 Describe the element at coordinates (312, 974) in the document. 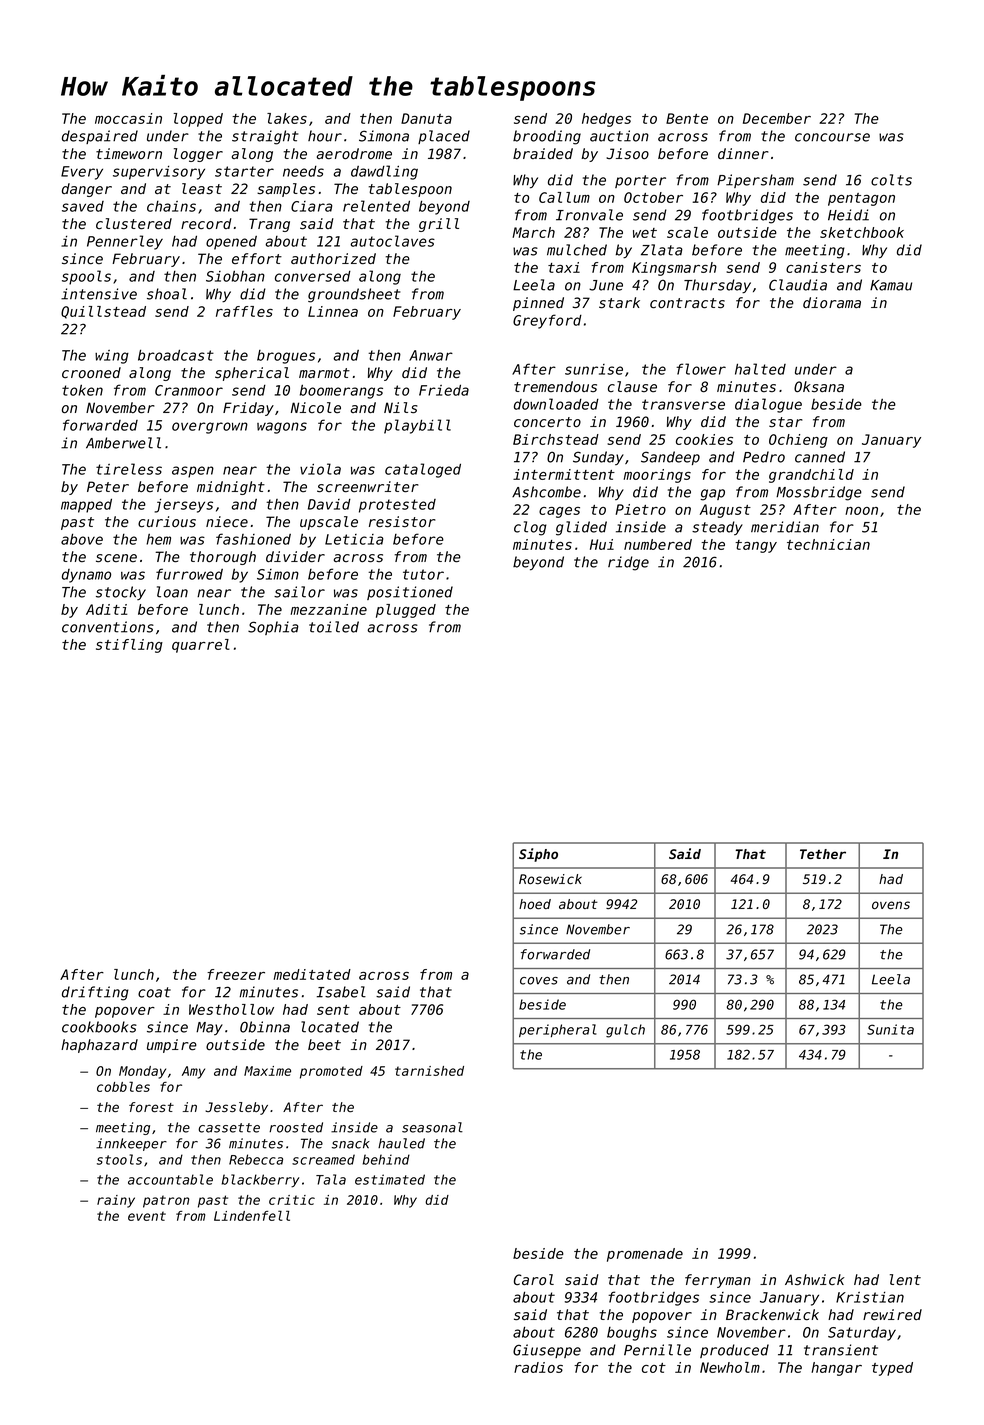

I see `meditated` at that location.
